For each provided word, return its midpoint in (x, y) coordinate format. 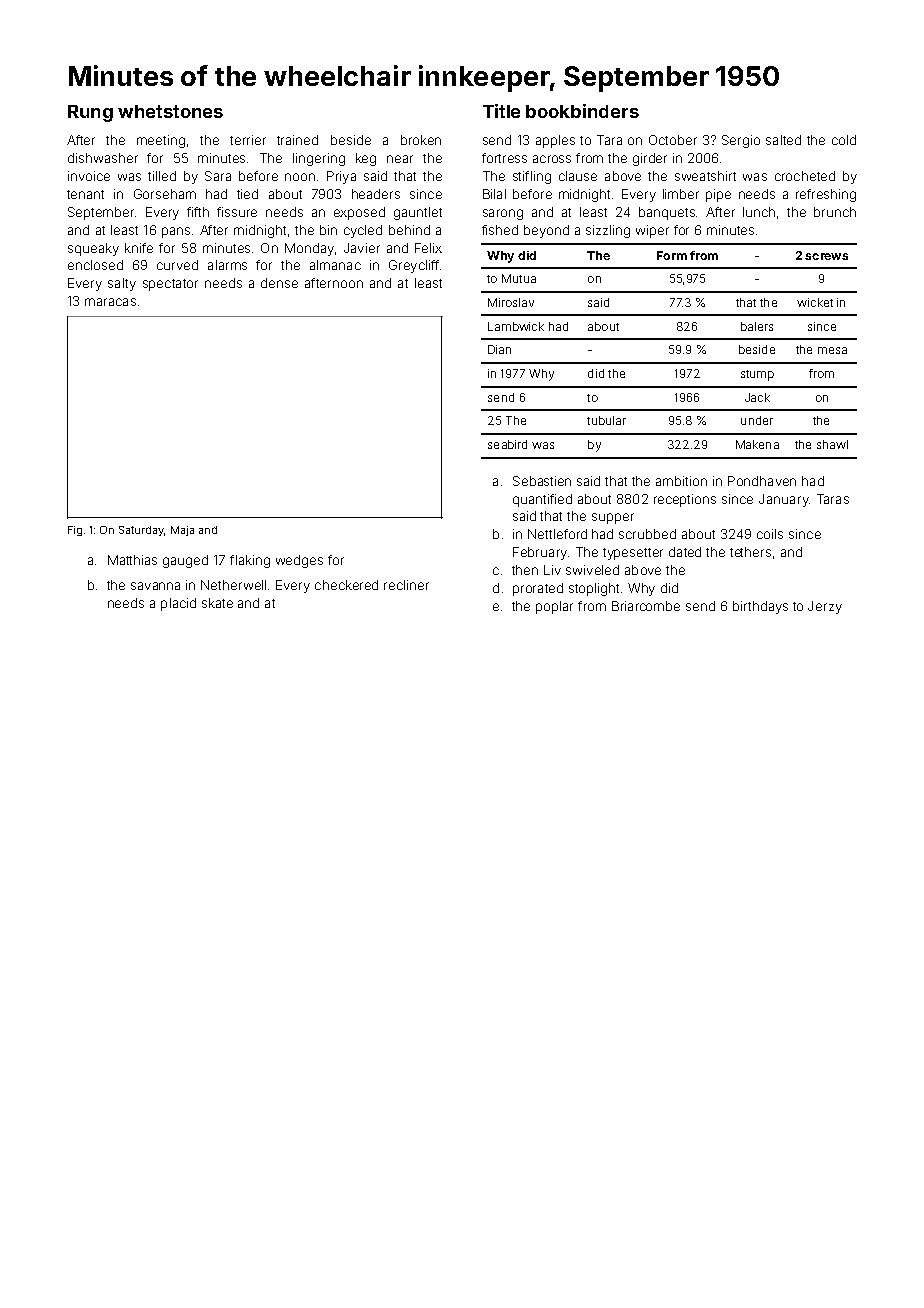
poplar (554, 607)
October (673, 140)
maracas (110, 302)
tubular (606, 420)
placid (178, 604)
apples (555, 141)
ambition (681, 481)
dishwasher (103, 158)
